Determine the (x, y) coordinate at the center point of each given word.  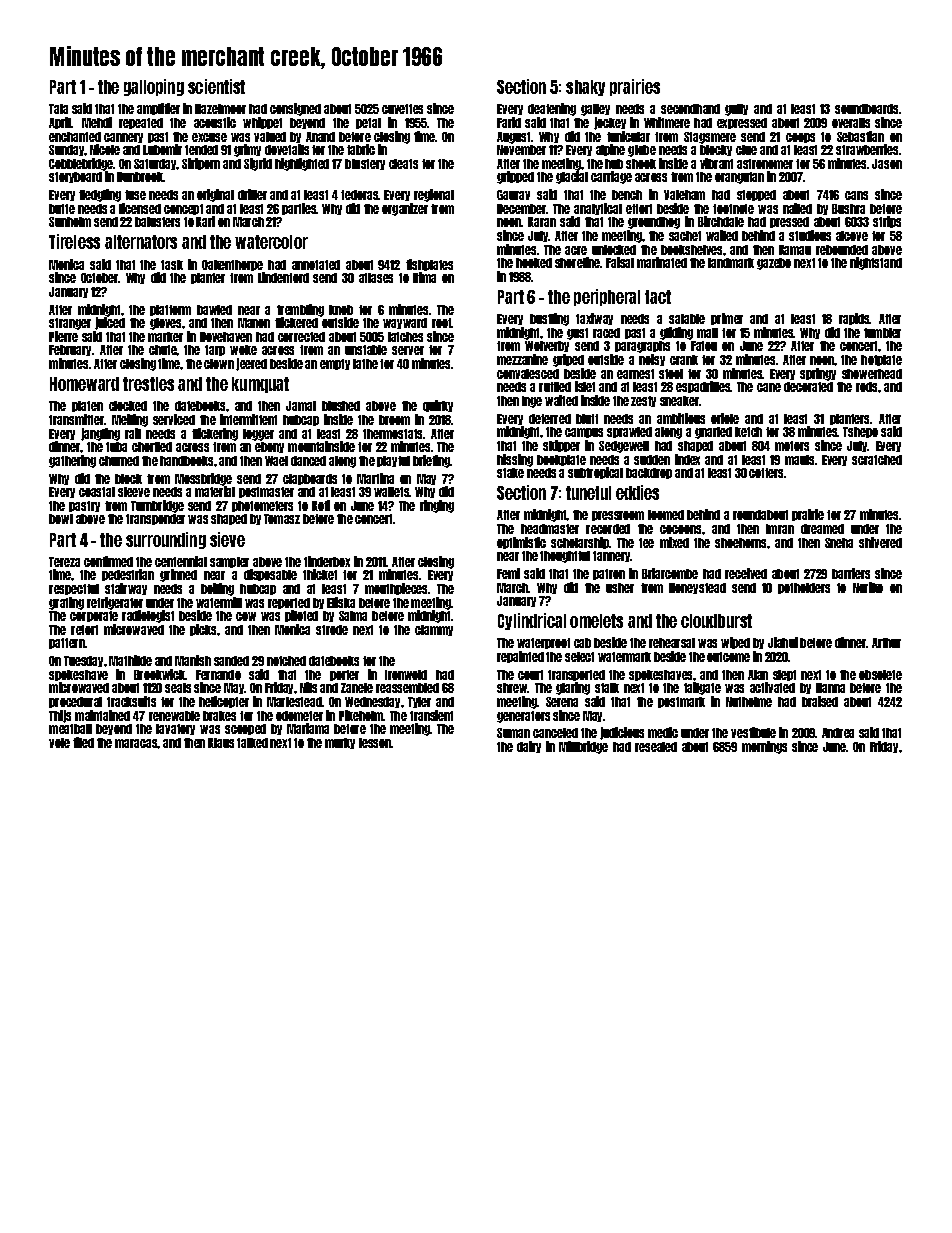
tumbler (882, 333)
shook (641, 164)
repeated (141, 123)
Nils (308, 687)
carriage (611, 177)
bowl (61, 519)
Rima (424, 277)
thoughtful (565, 557)
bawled (214, 310)
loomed (666, 515)
